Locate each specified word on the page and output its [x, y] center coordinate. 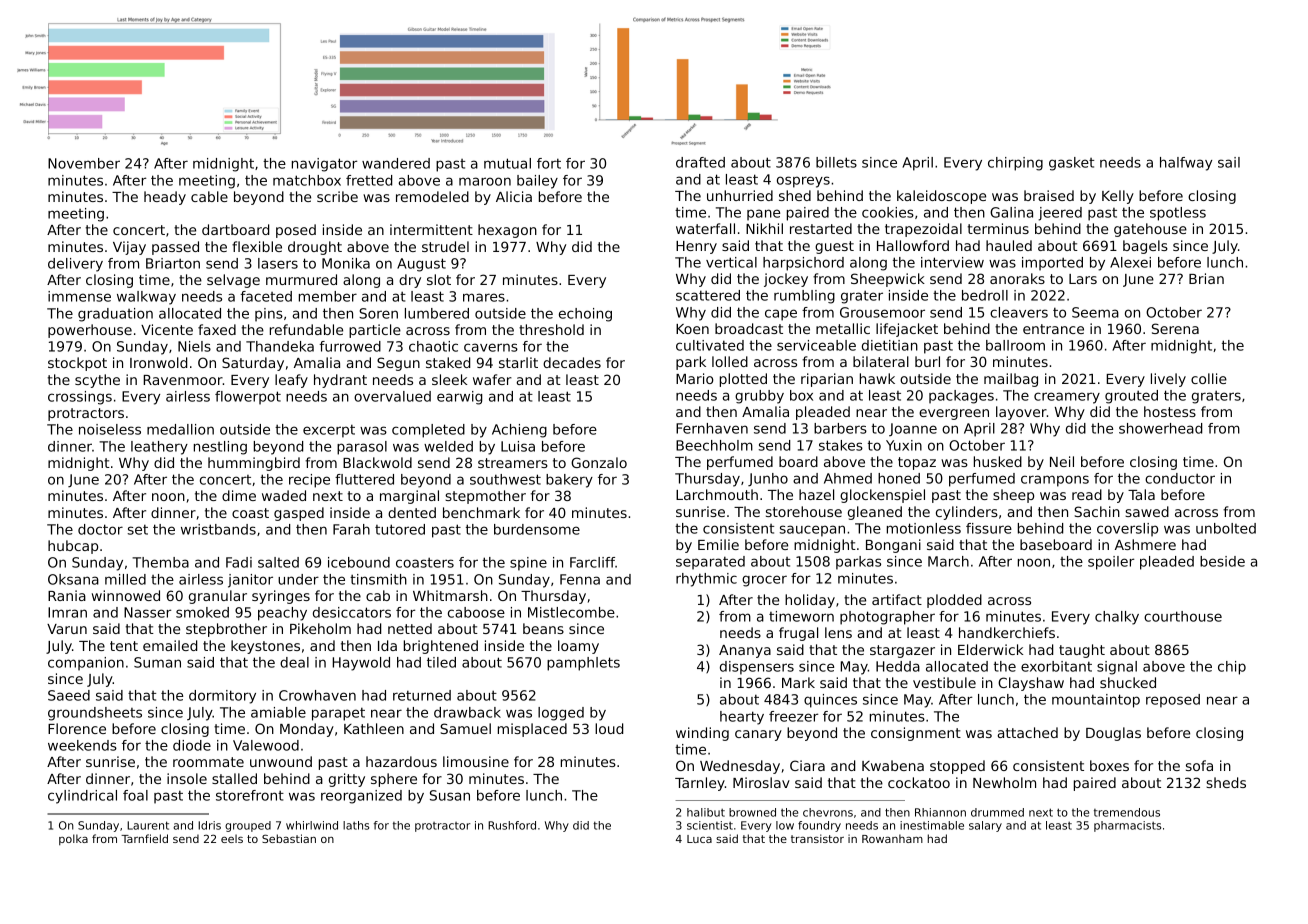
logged [561, 714]
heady [165, 198]
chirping [1015, 164]
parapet [338, 714]
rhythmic [706, 580]
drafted [700, 162]
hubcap [73, 547]
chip [1232, 668]
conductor [1180, 478]
